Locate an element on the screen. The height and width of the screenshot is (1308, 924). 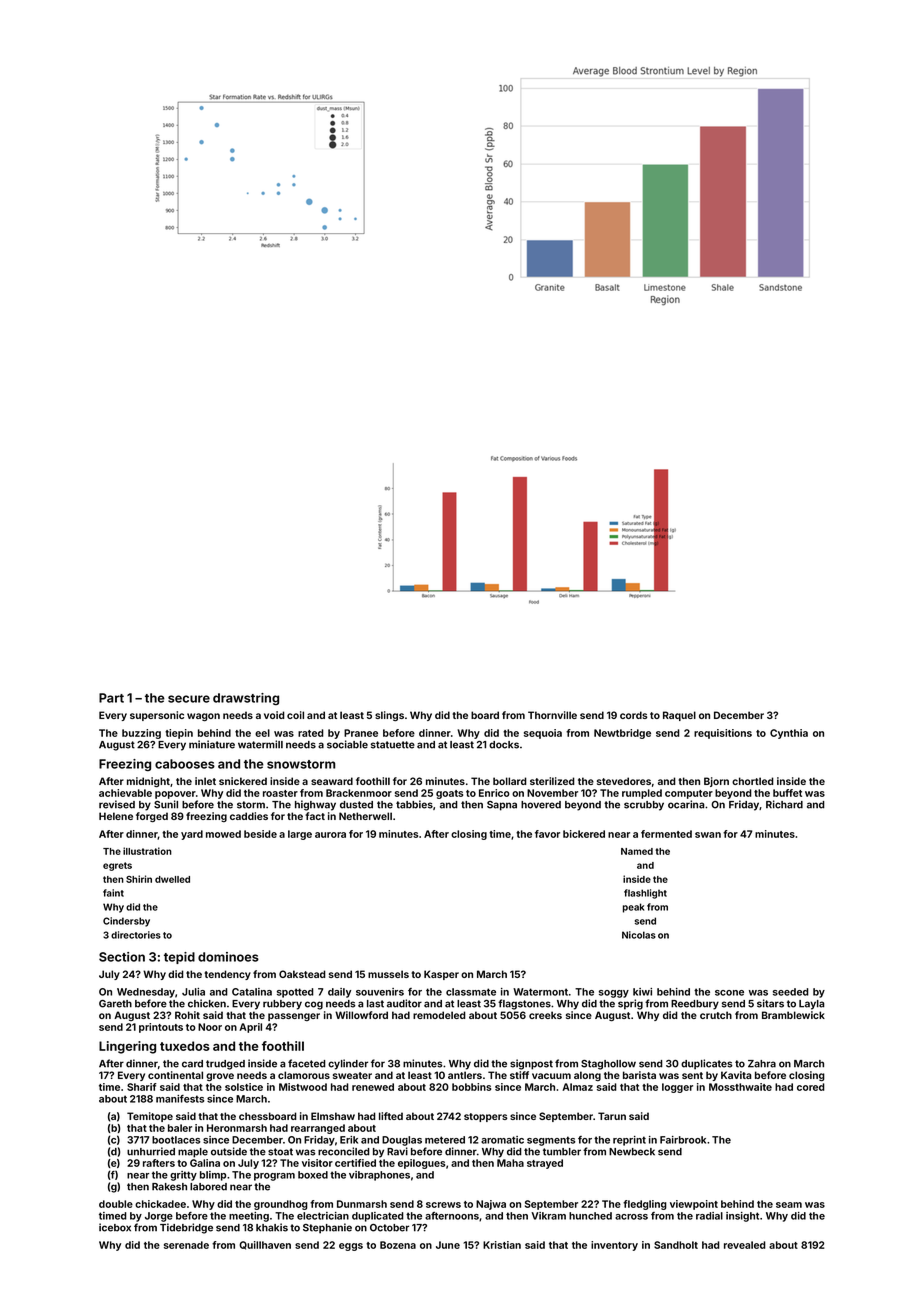
hunched is located at coordinates (590, 1216).
